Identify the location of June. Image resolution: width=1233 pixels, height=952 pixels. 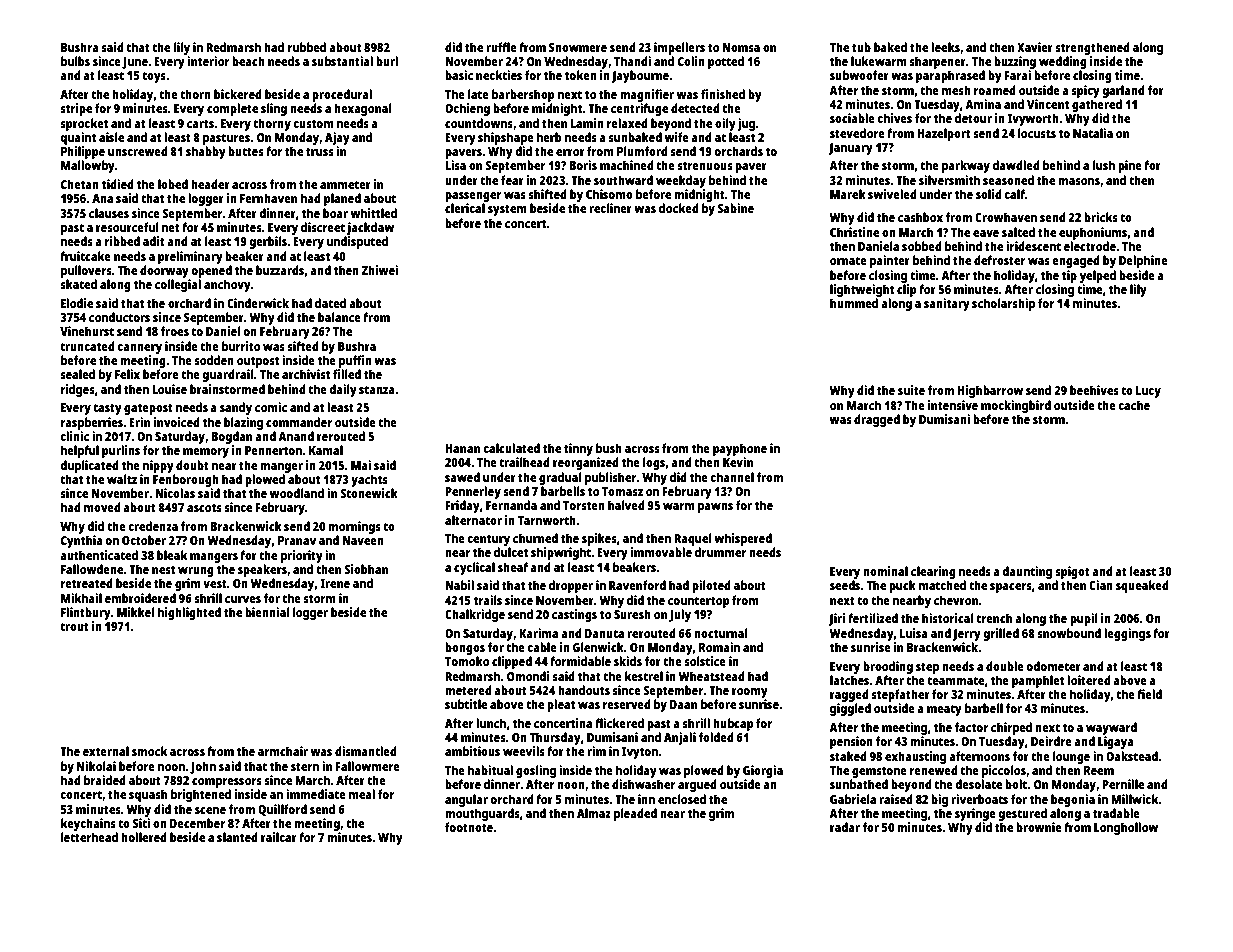
(135, 63).
